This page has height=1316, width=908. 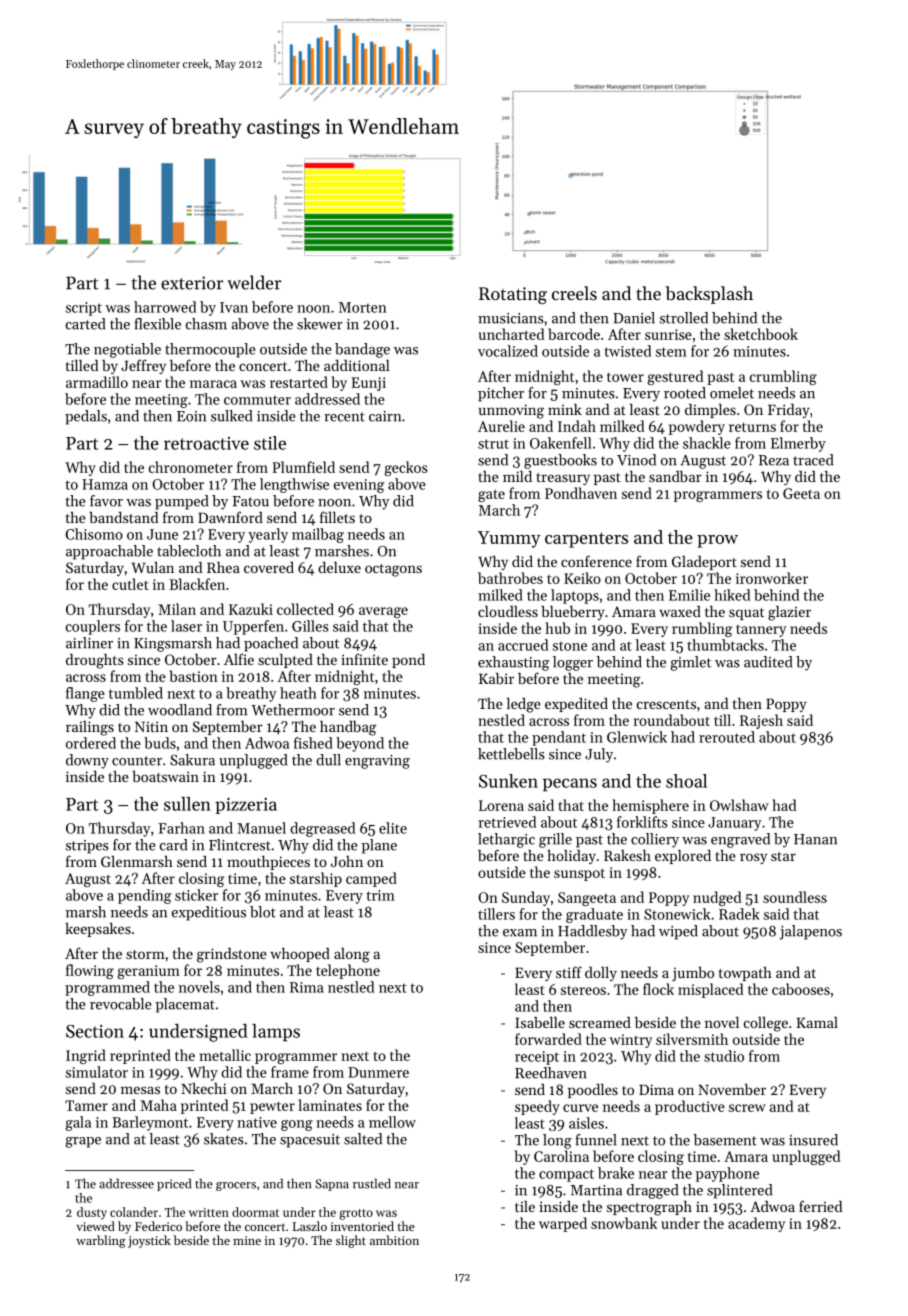 I want to click on Reza, so click(x=774, y=460).
